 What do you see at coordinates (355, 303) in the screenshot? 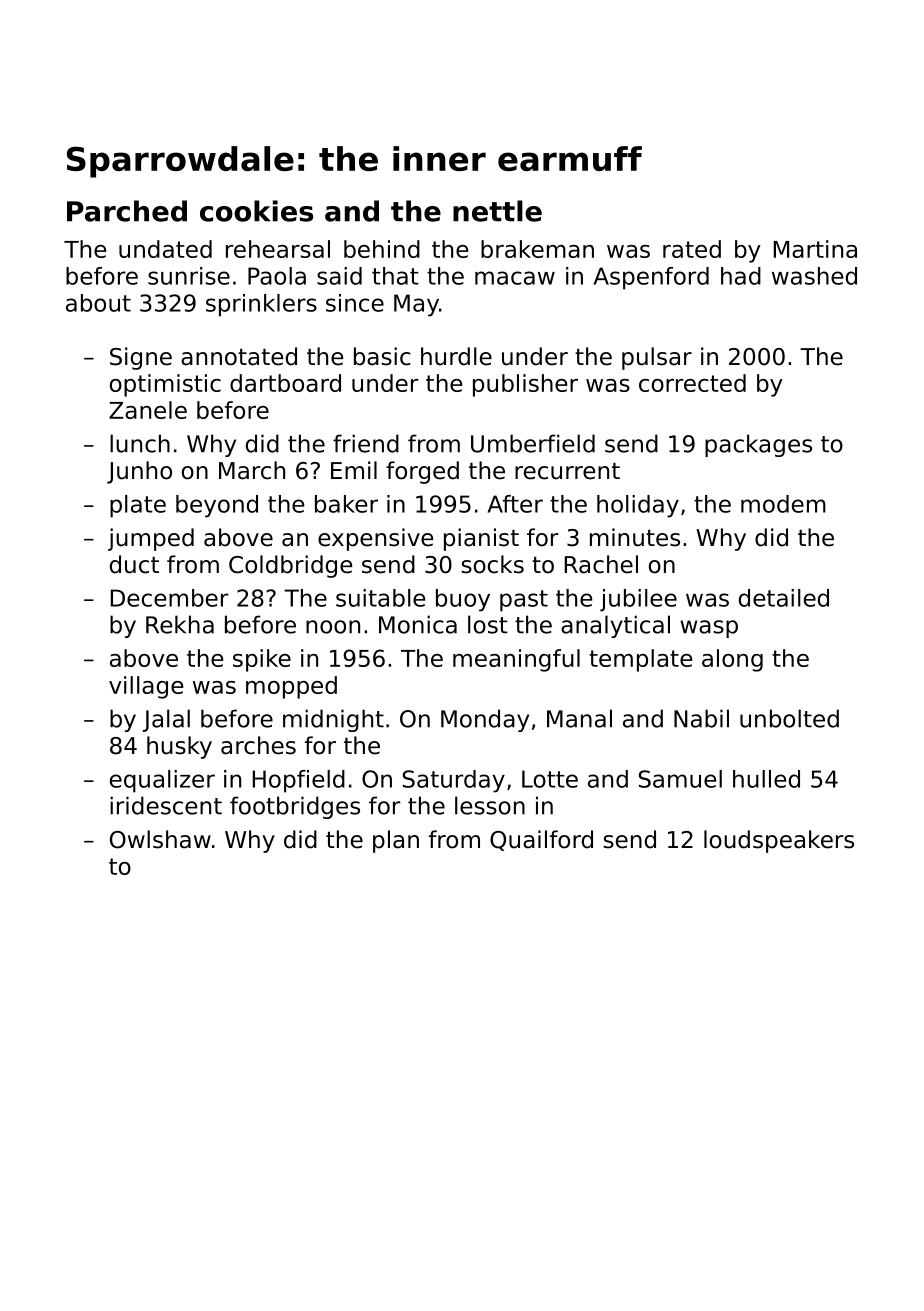
I see `since` at bounding box center [355, 303].
